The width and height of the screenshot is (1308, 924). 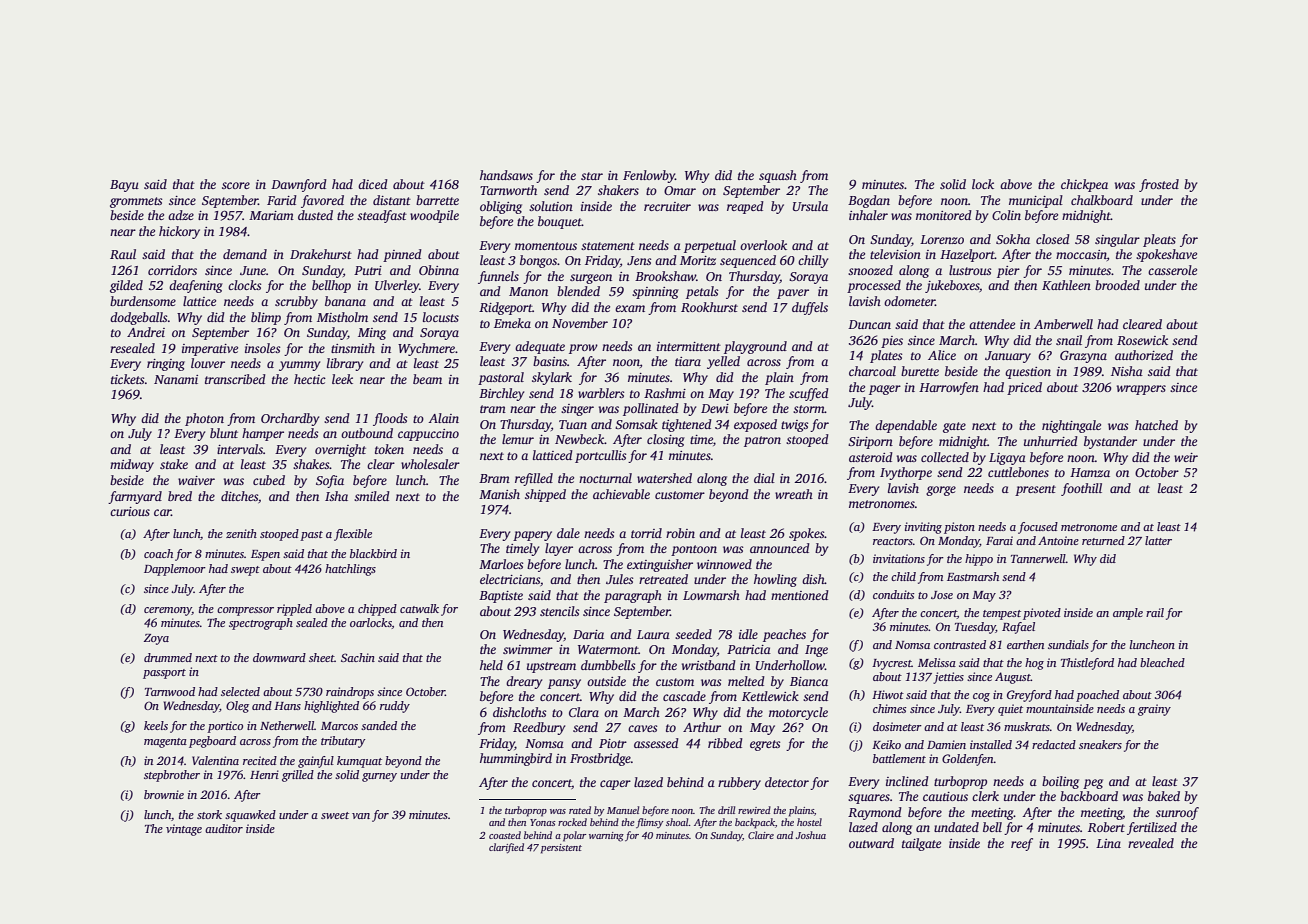 What do you see at coordinates (434, 216) in the screenshot?
I see `woodpile` at bounding box center [434, 216].
